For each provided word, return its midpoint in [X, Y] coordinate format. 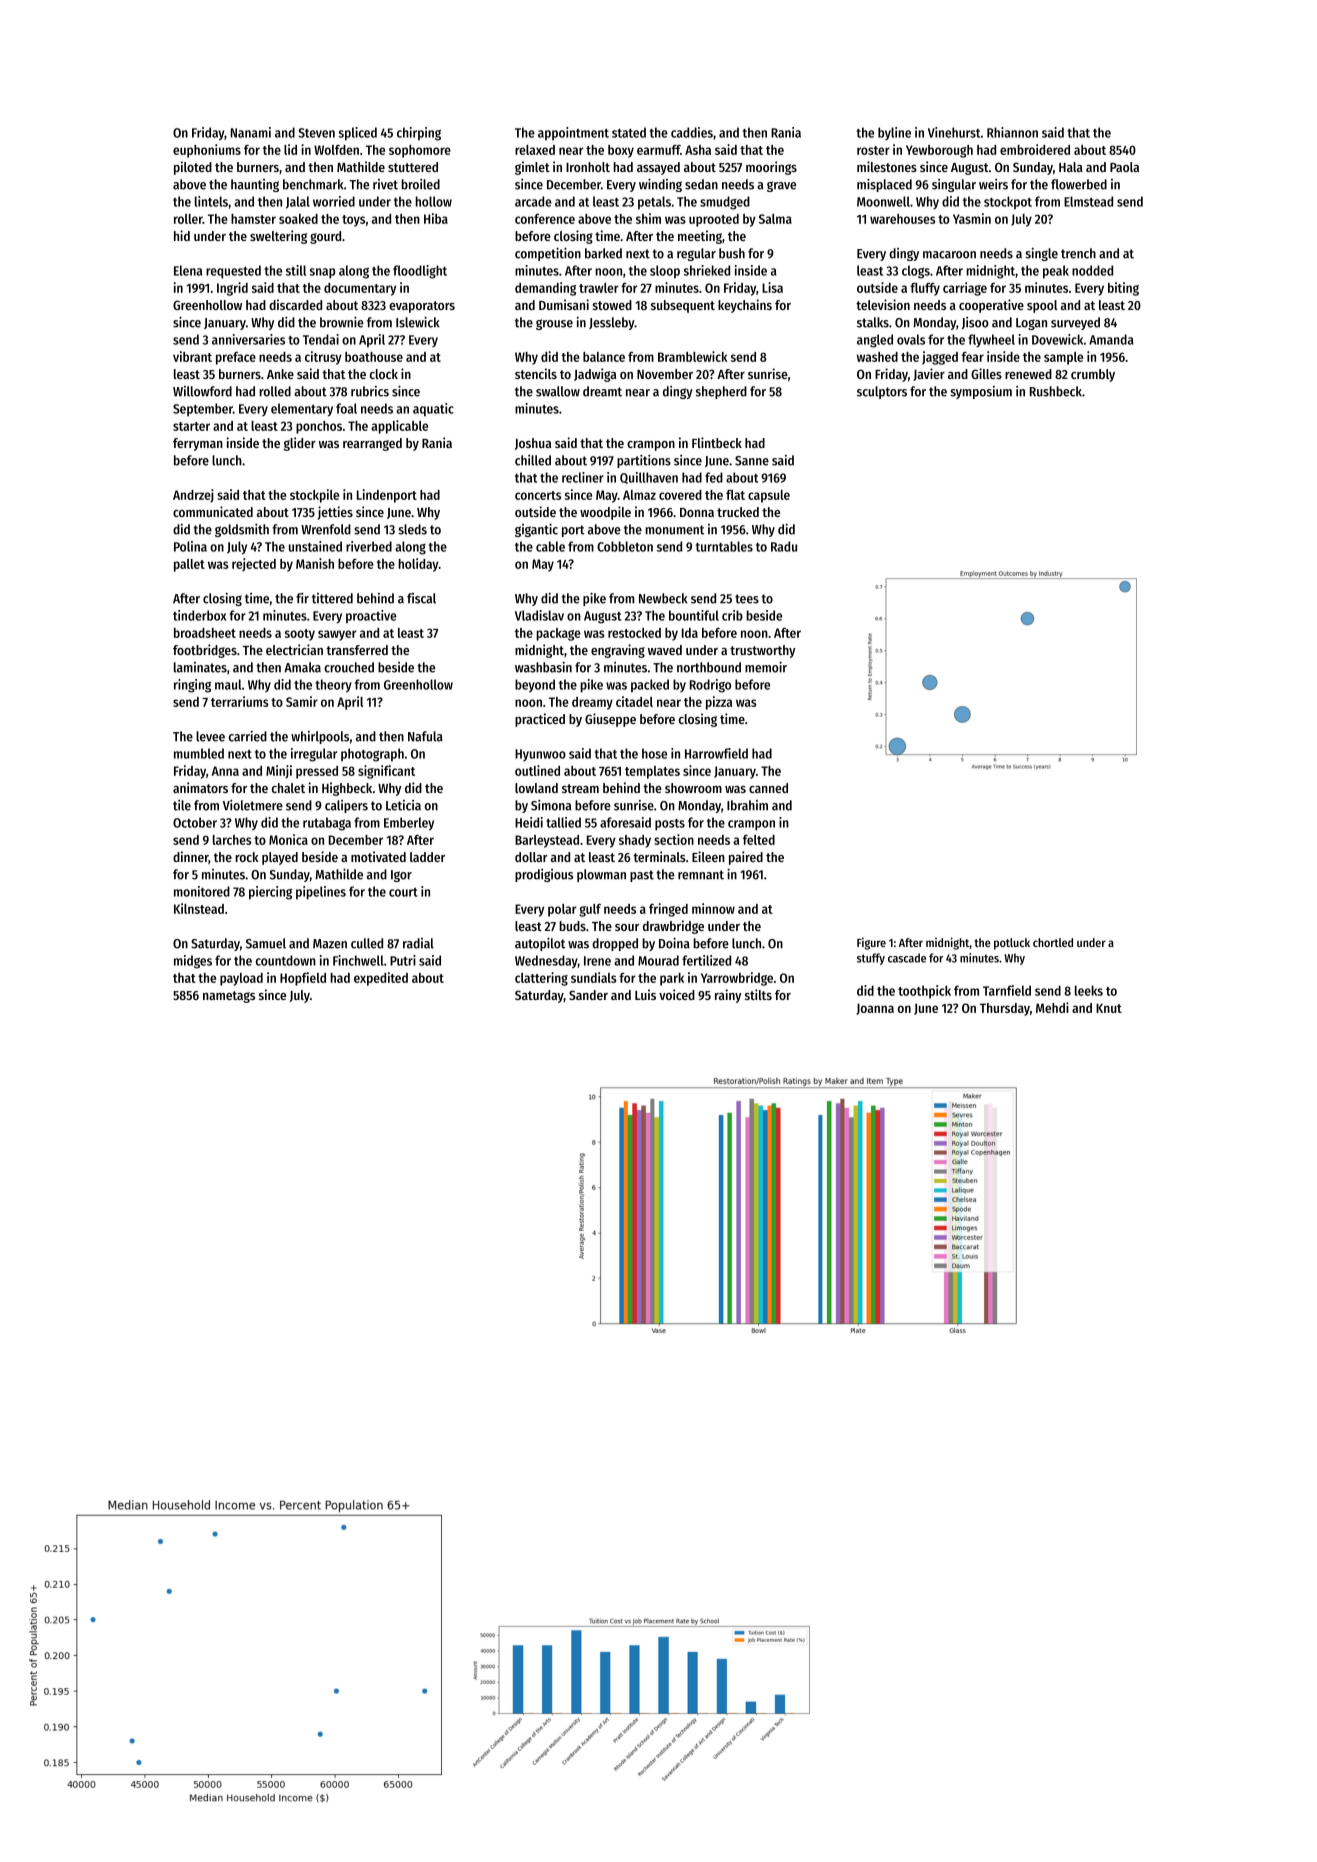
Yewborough [939, 151]
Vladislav [539, 615]
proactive [371, 617]
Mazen [330, 944]
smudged [725, 203]
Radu [784, 546]
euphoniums [207, 151]
